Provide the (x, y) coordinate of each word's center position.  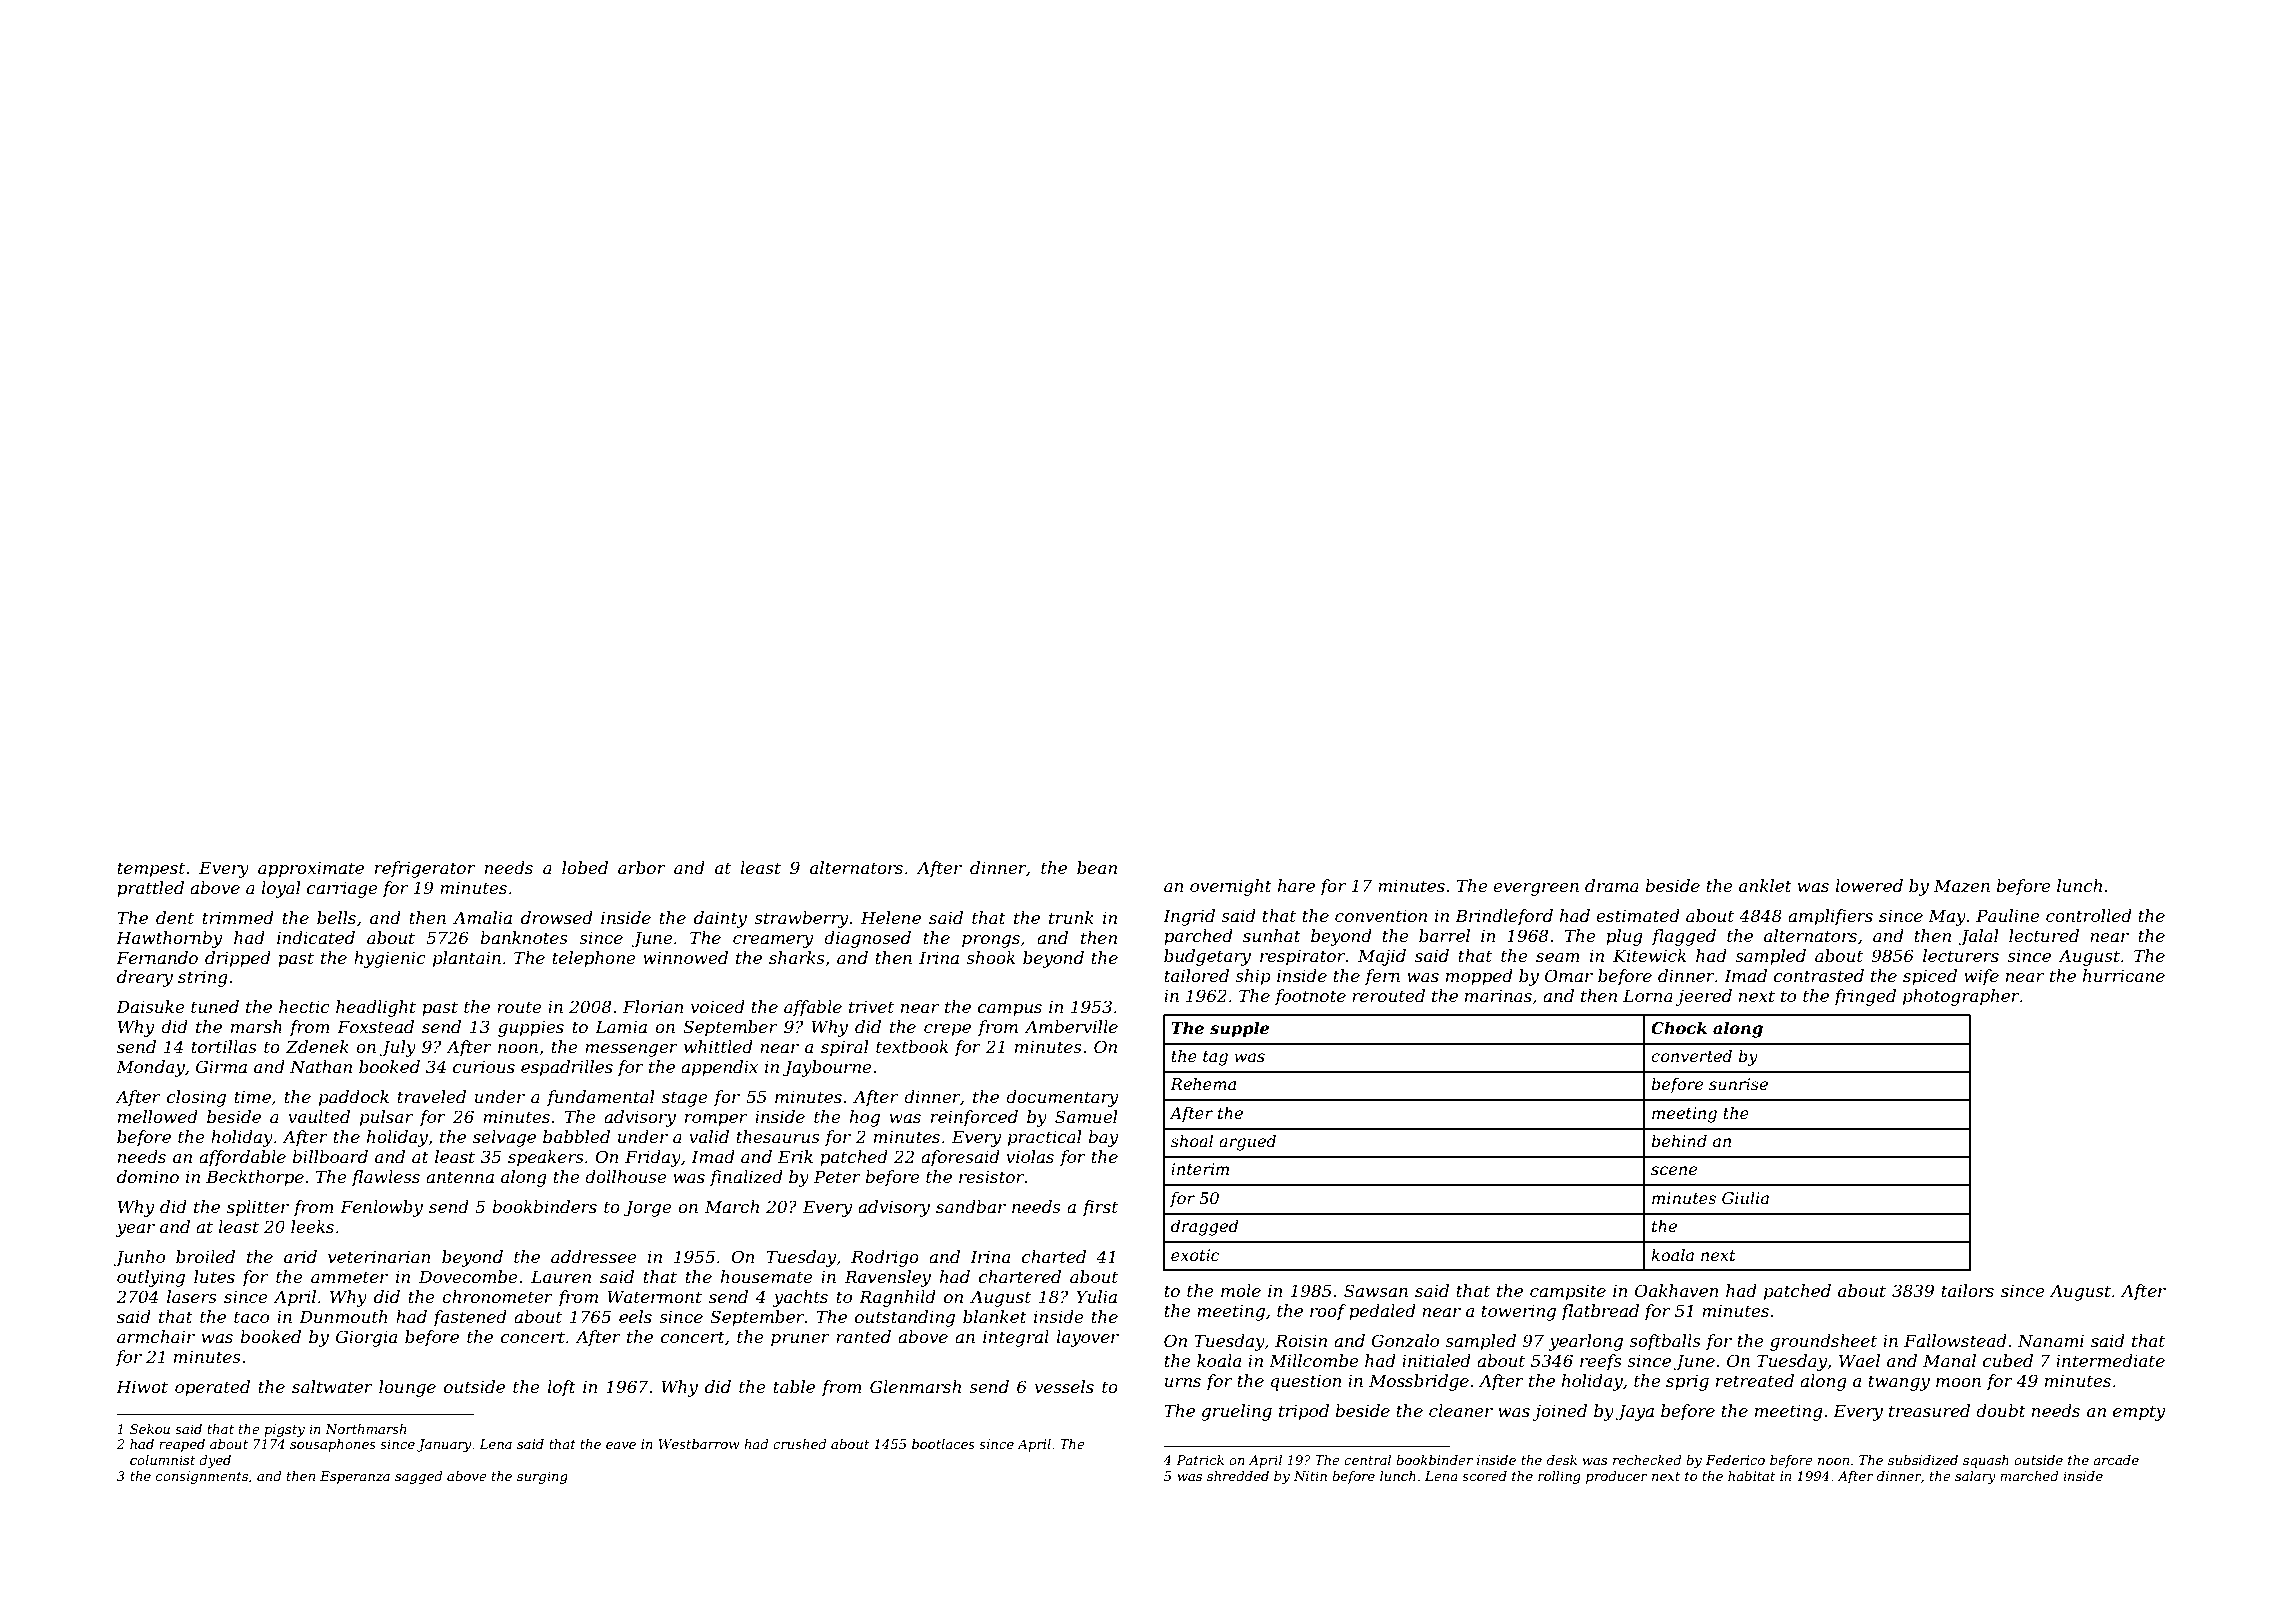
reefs (1601, 1362)
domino (148, 1176)
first (1100, 1208)
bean (1097, 867)
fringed (1865, 997)
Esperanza (355, 1477)
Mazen (1962, 886)
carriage (342, 890)
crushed (800, 1444)
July (398, 1048)
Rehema (1203, 1083)
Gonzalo (1405, 1341)
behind (1679, 1140)
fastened (470, 1318)
